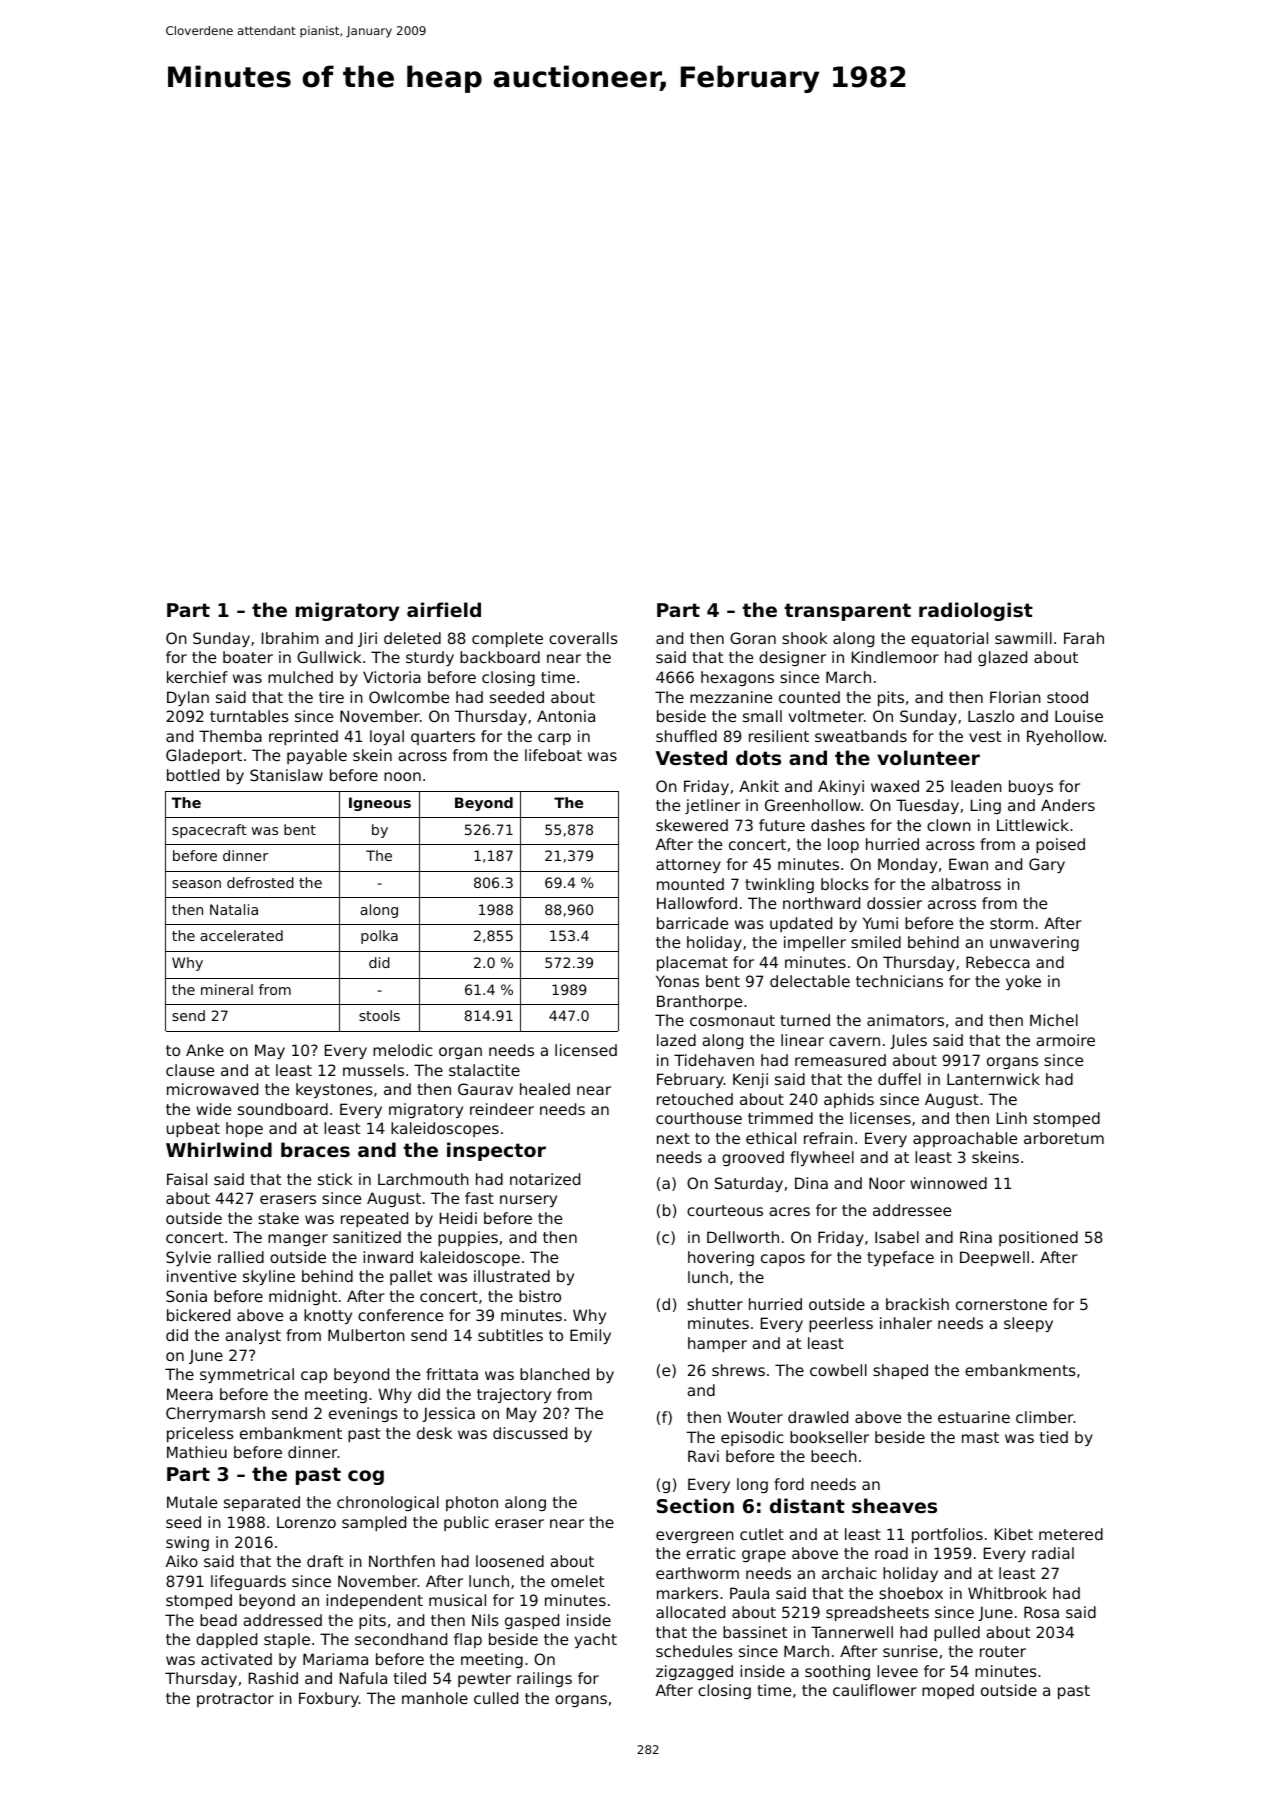 Image resolution: width=1274 pixels, height=1802 pixels. I want to click on storm, so click(1011, 923).
